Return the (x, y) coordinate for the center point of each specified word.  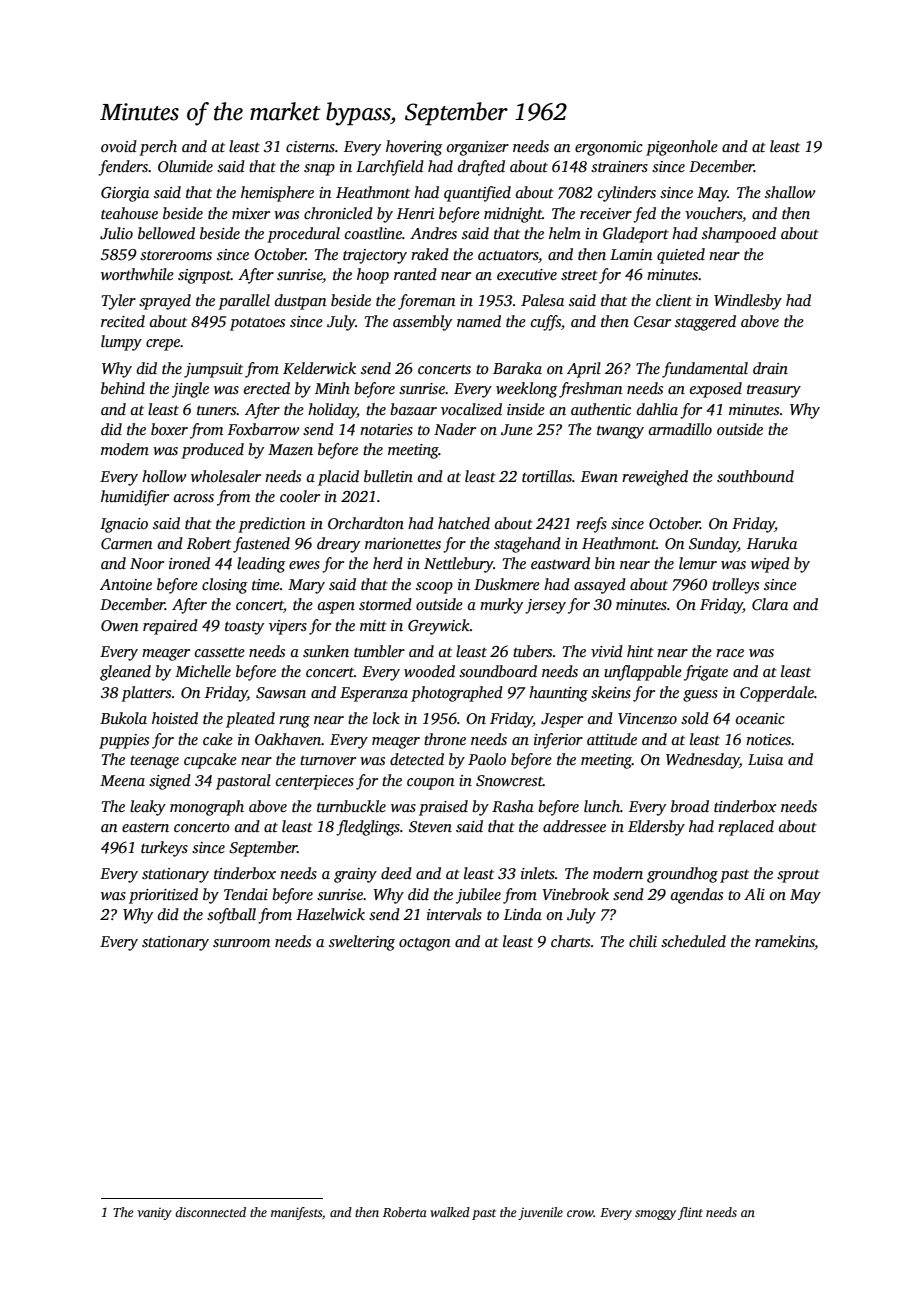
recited (123, 321)
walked (450, 1212)
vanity (154, 1214)
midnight (513, 215)
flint (690, 1213)
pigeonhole (682, 148)
